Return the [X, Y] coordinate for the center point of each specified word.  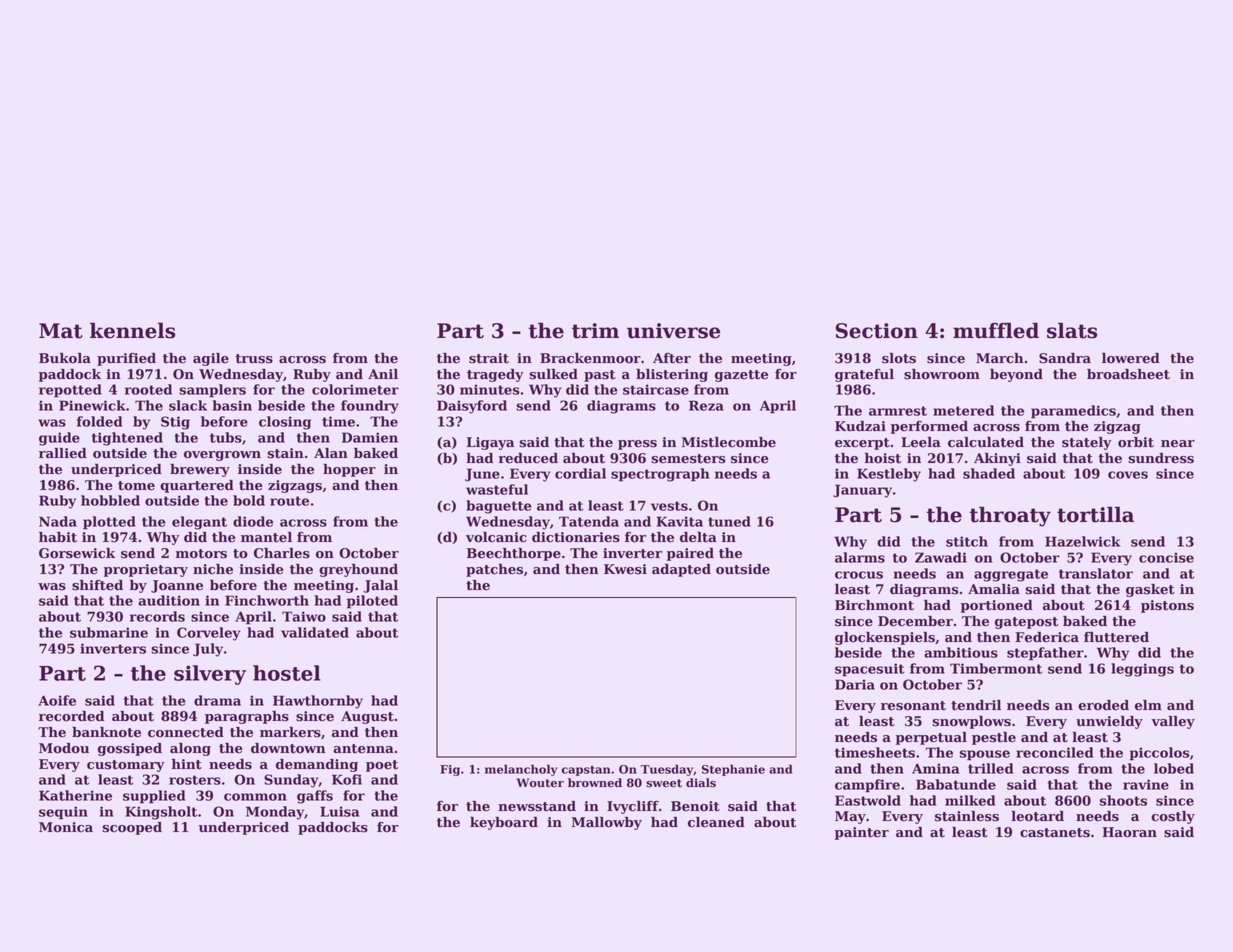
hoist [883, 458]
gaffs [315, 797]
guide [59, 439]
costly [1173, 817]
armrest [898, 411]
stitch [967, 541]
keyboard [504, 823]
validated [315, 632]
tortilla [1095, 514]
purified [126, 359]
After [672, 358]
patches [494, 570]
